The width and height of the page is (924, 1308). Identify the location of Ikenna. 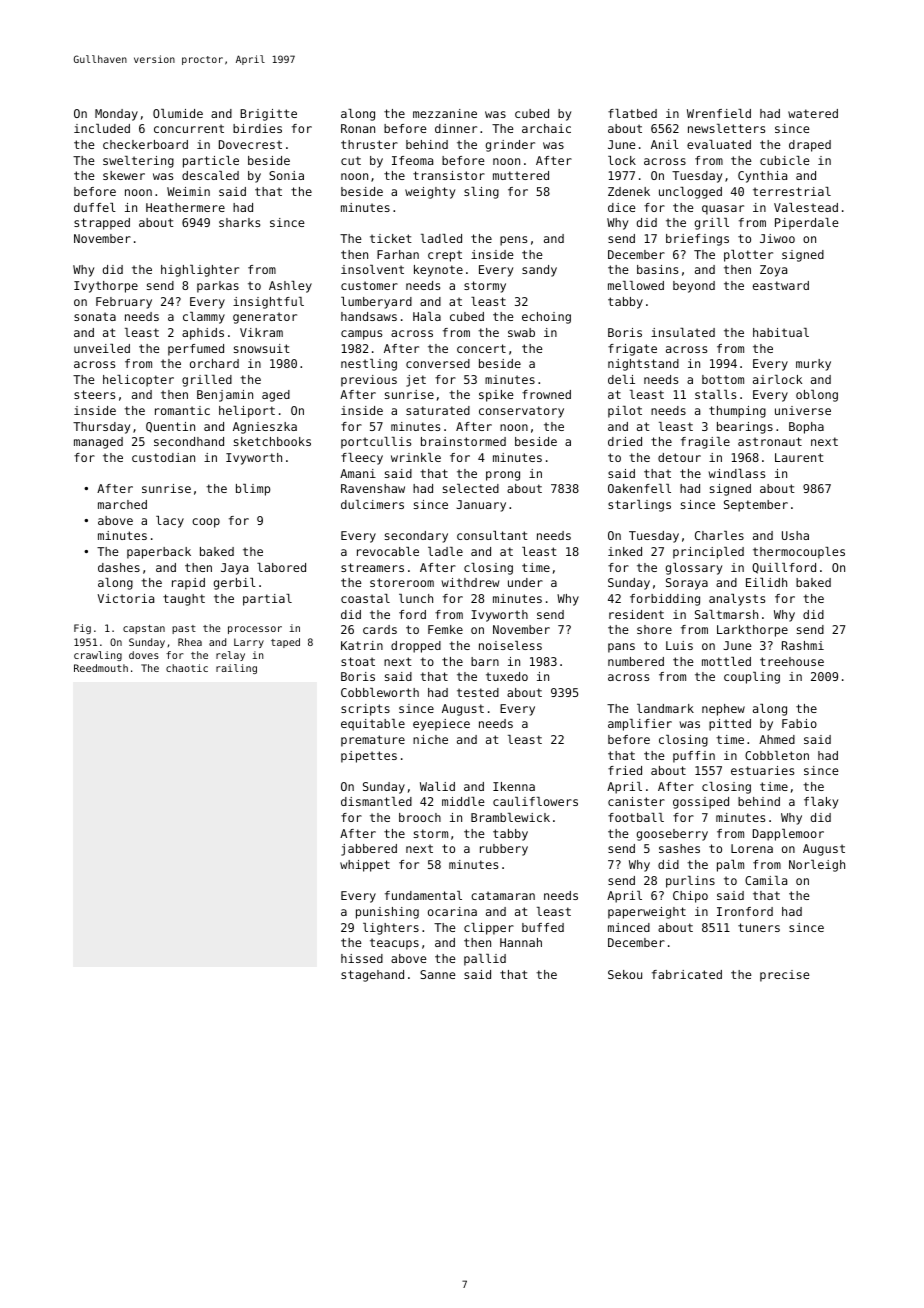
(514, 786).
